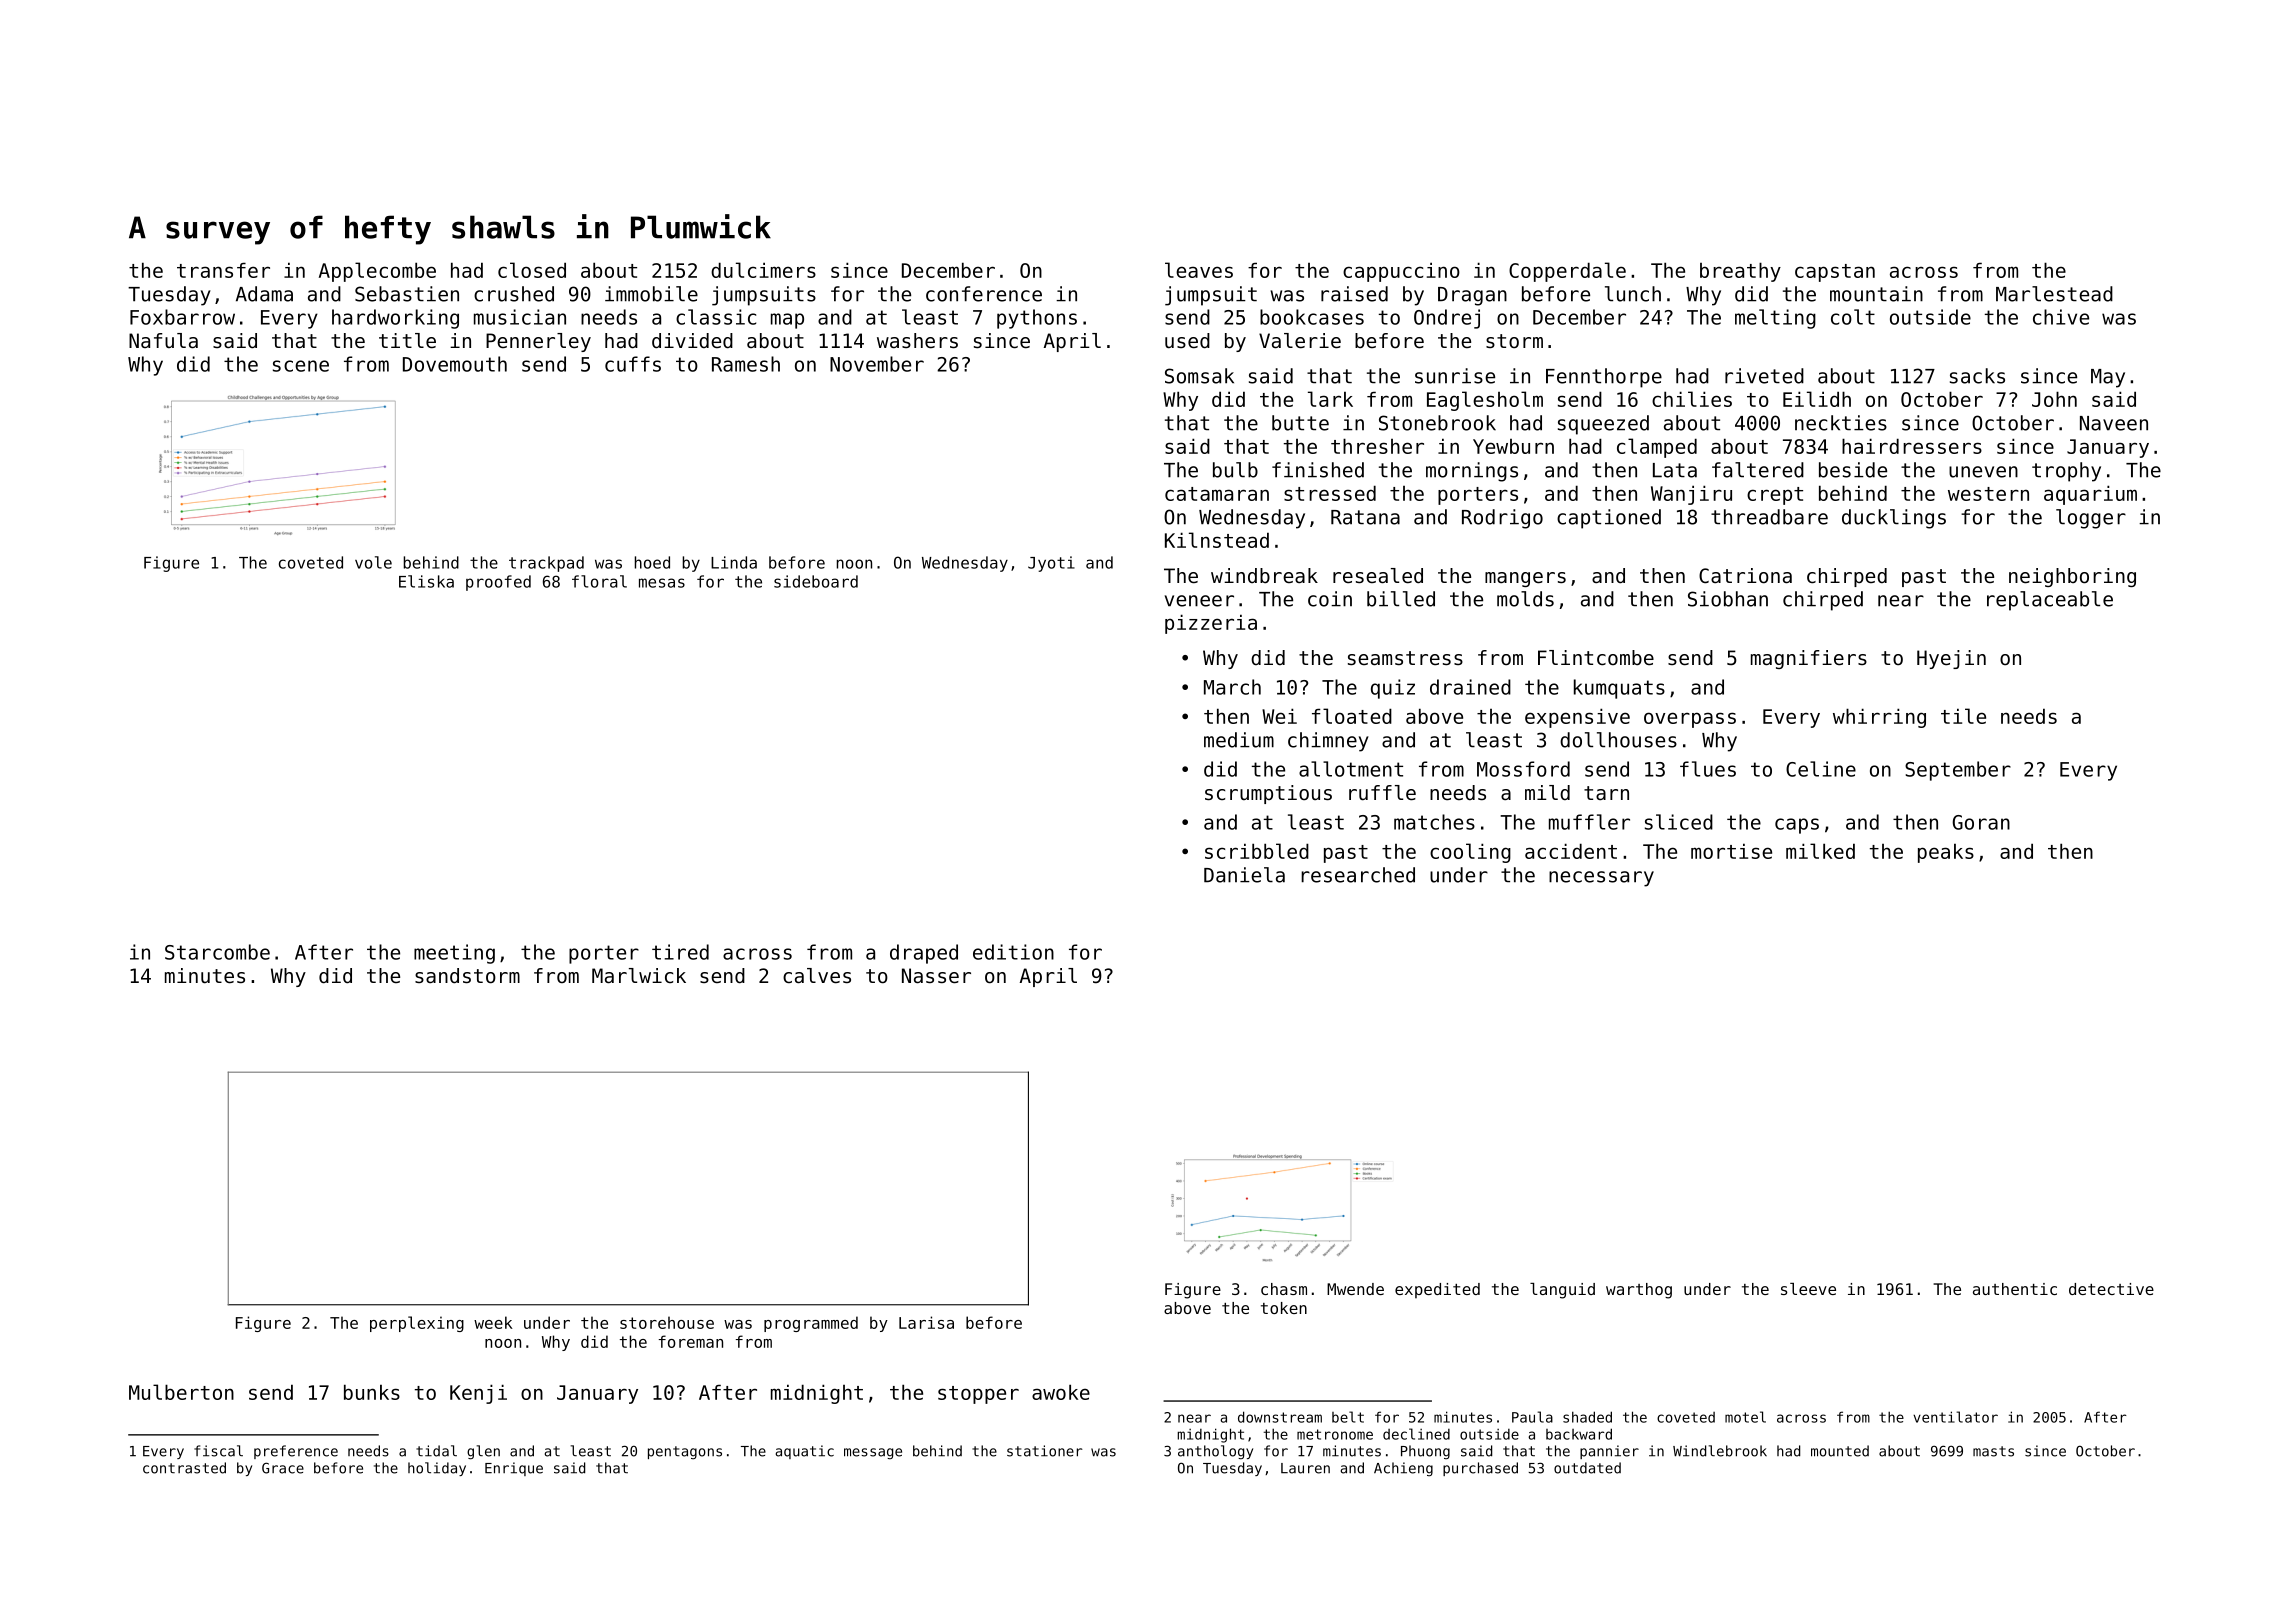 This image has height=1620, width=2292. What do you see at coordinates (1946, 853) in the image?
I see `peaks` at bounding box center [1946, 853].
